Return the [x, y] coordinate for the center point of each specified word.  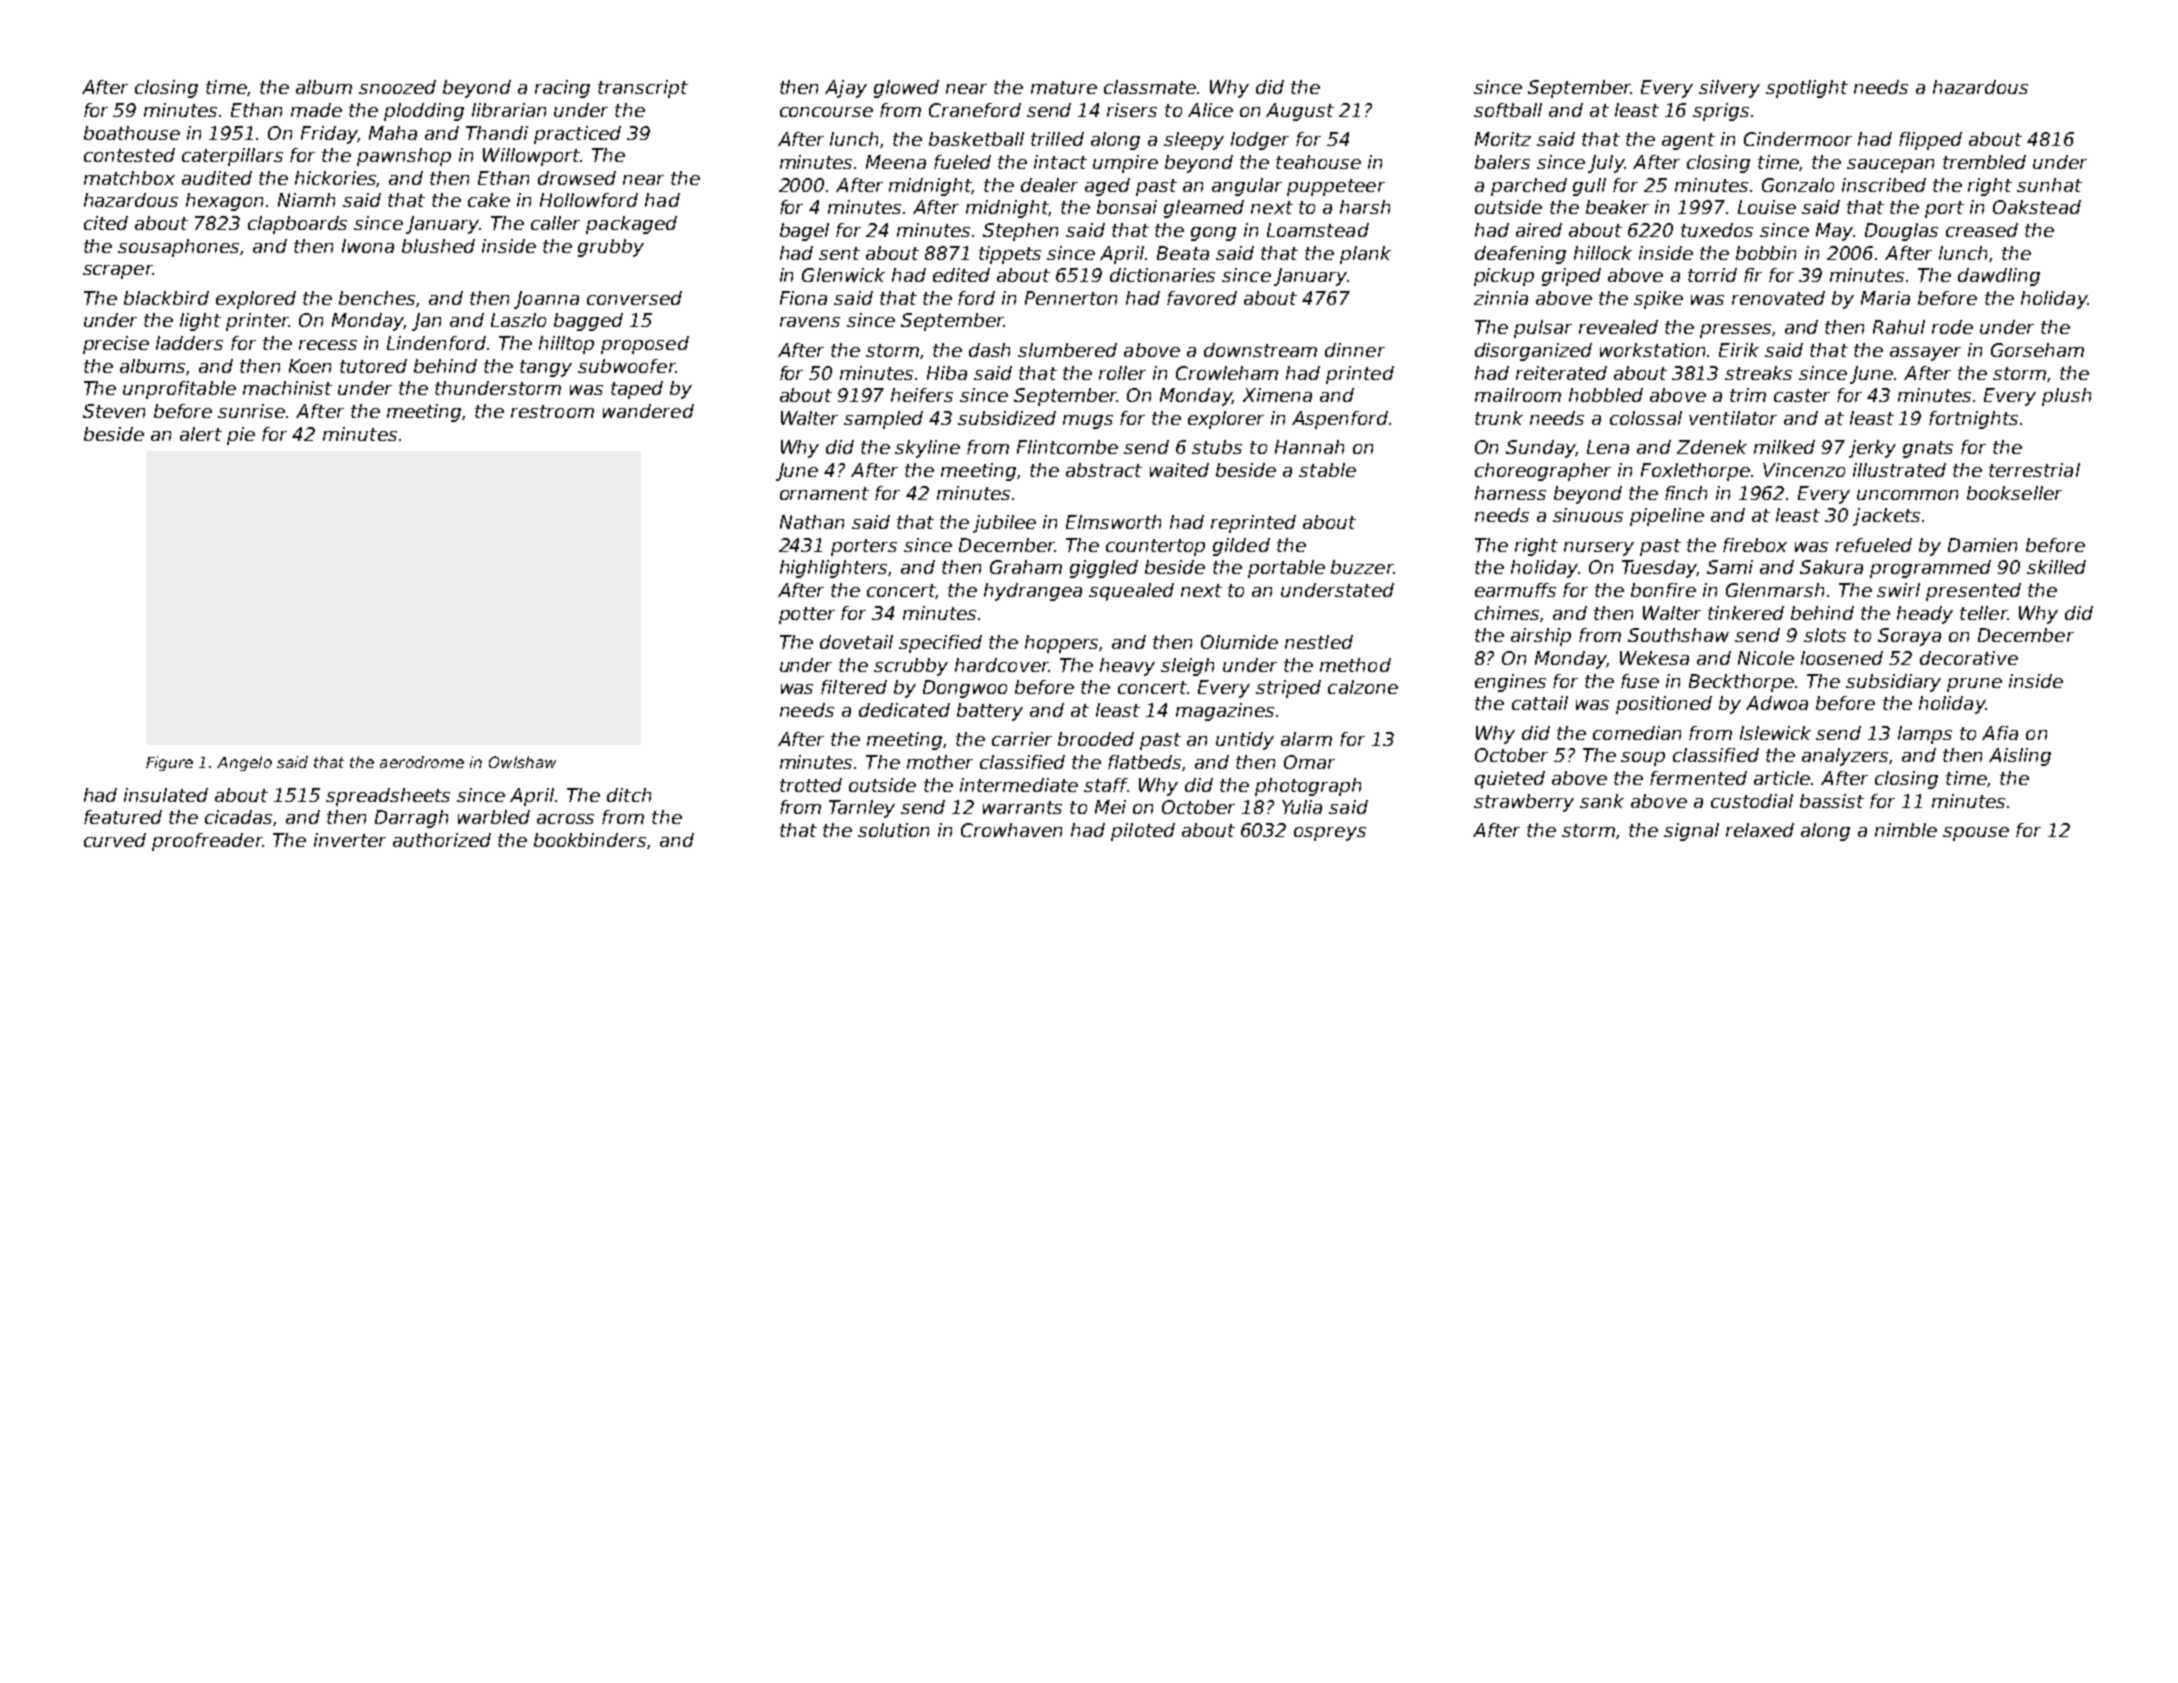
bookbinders [590, 840]
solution [893, 830]
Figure [169, 763]
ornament [824, 493]
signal [1691, 832]
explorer [1226, 420]
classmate [1150, 87]
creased [1982, 230]
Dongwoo [965, 689]
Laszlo [518, 320]
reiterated [1561, 373]
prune [1974, 685]
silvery [1729, 89]
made [316, 110]
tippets [1010, 255]
